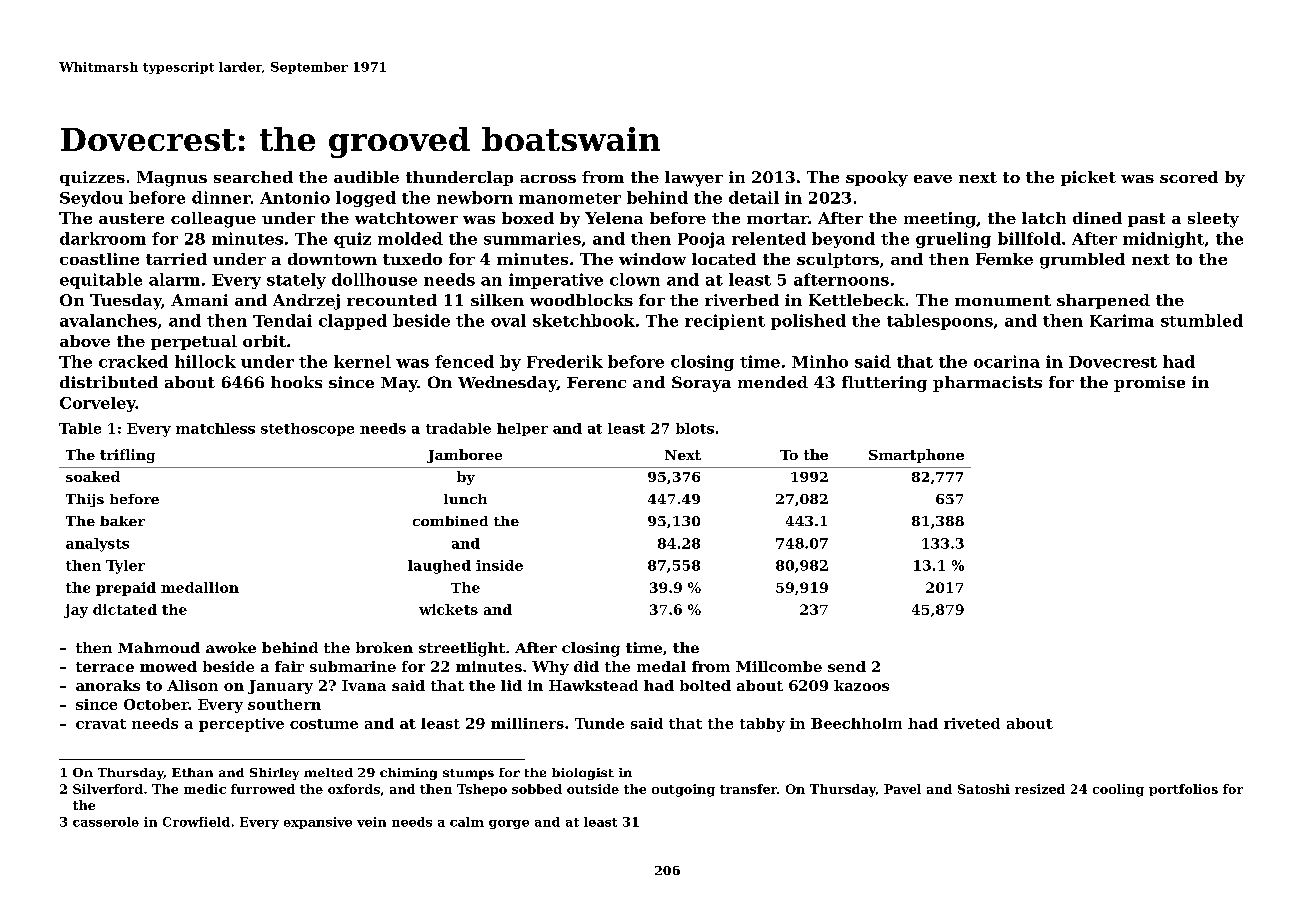 Image resolution: width=1308 pixels, height=924 pixels. What do you see at coordinates (742, 300) in the screenshot?
I see `riverbed` at bounding box center [742, 300].
